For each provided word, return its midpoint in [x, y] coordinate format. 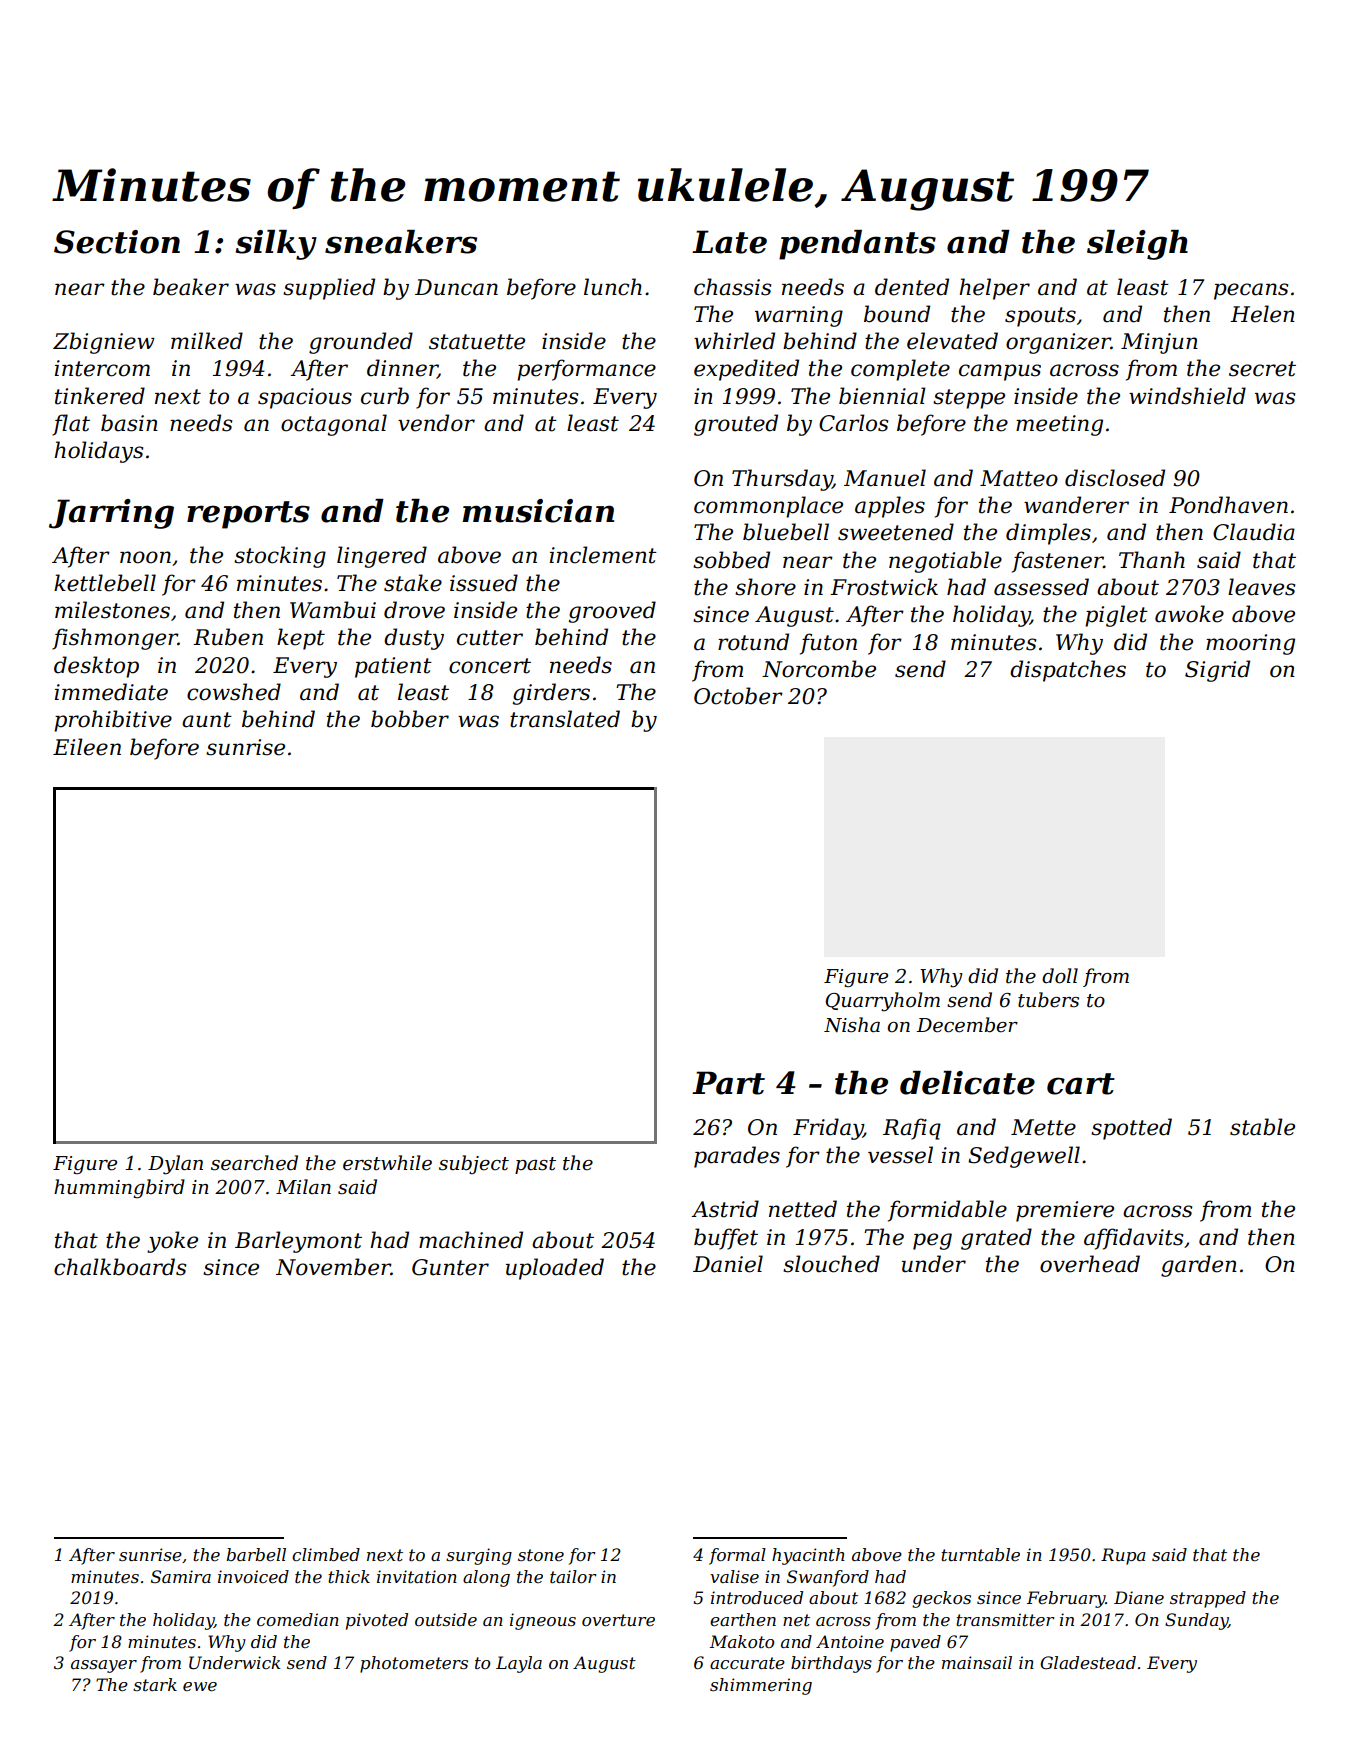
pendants [857, 245]
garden [1199, 1266]
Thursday [782, 480]
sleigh [1137, 245]
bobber [410, 719]
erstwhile [387, 1163]
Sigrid [1217, 671]
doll [1060, 976]
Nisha [852, 1025]
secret [1262, 369]
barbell [256, 1554]
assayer [104, 1666]
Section [117, 242]
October [738, 696]
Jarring [111, 514]
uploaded [555, 1269]
